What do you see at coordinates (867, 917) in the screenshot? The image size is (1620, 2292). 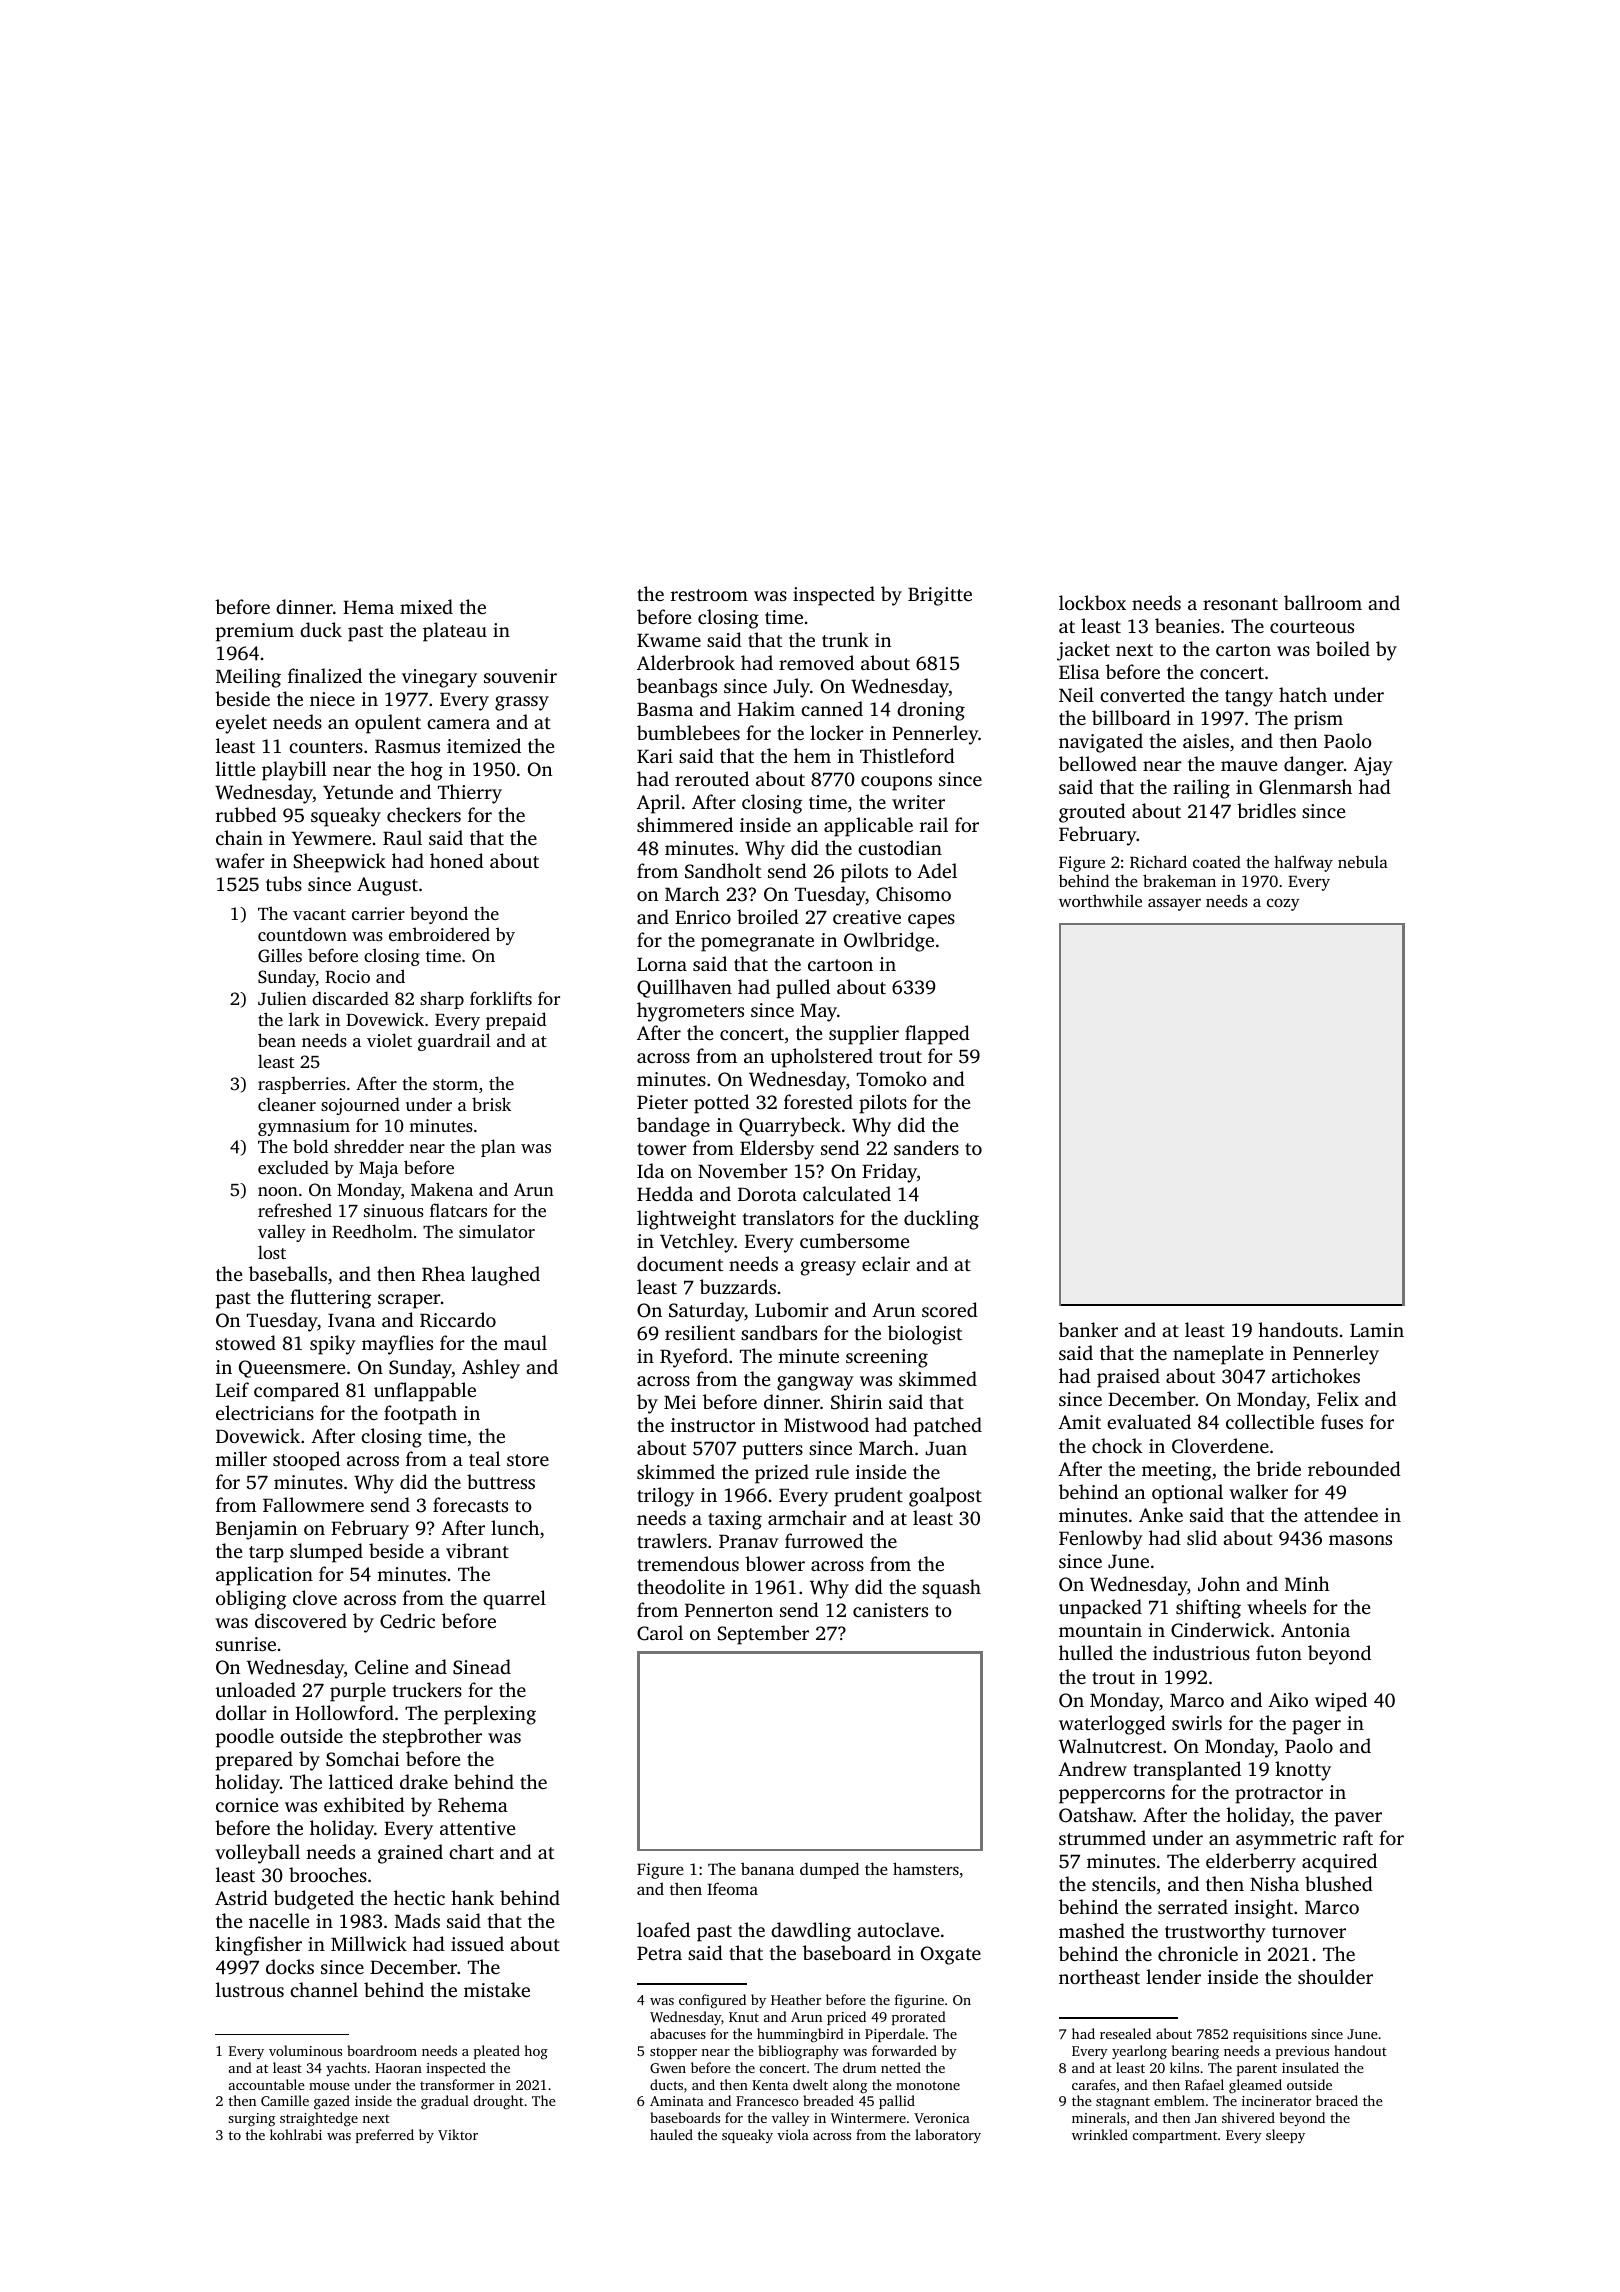 I see `creative` at bounding box center [867, 917].
